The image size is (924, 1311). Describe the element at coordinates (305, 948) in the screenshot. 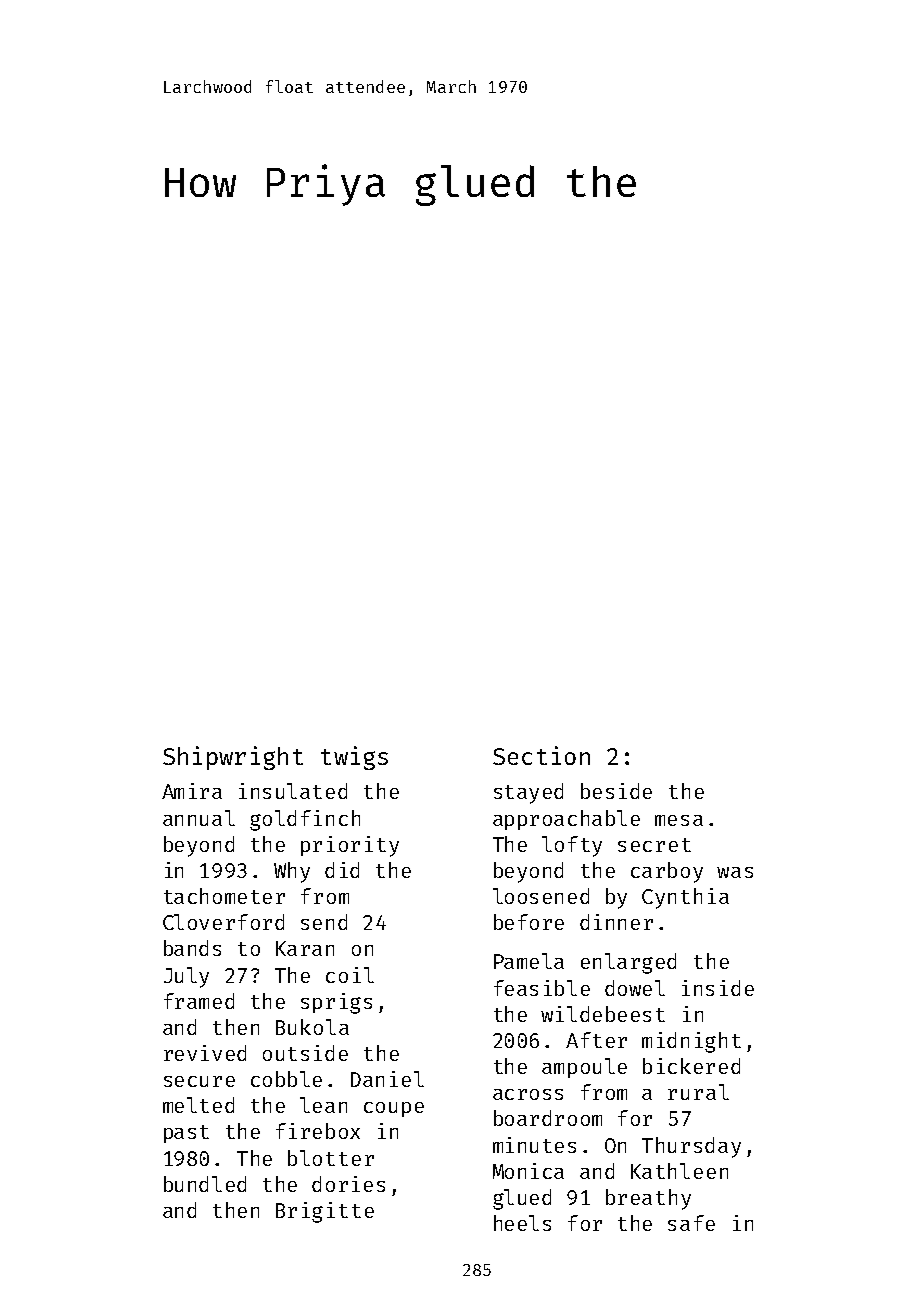

I see `Karan` at that location.
